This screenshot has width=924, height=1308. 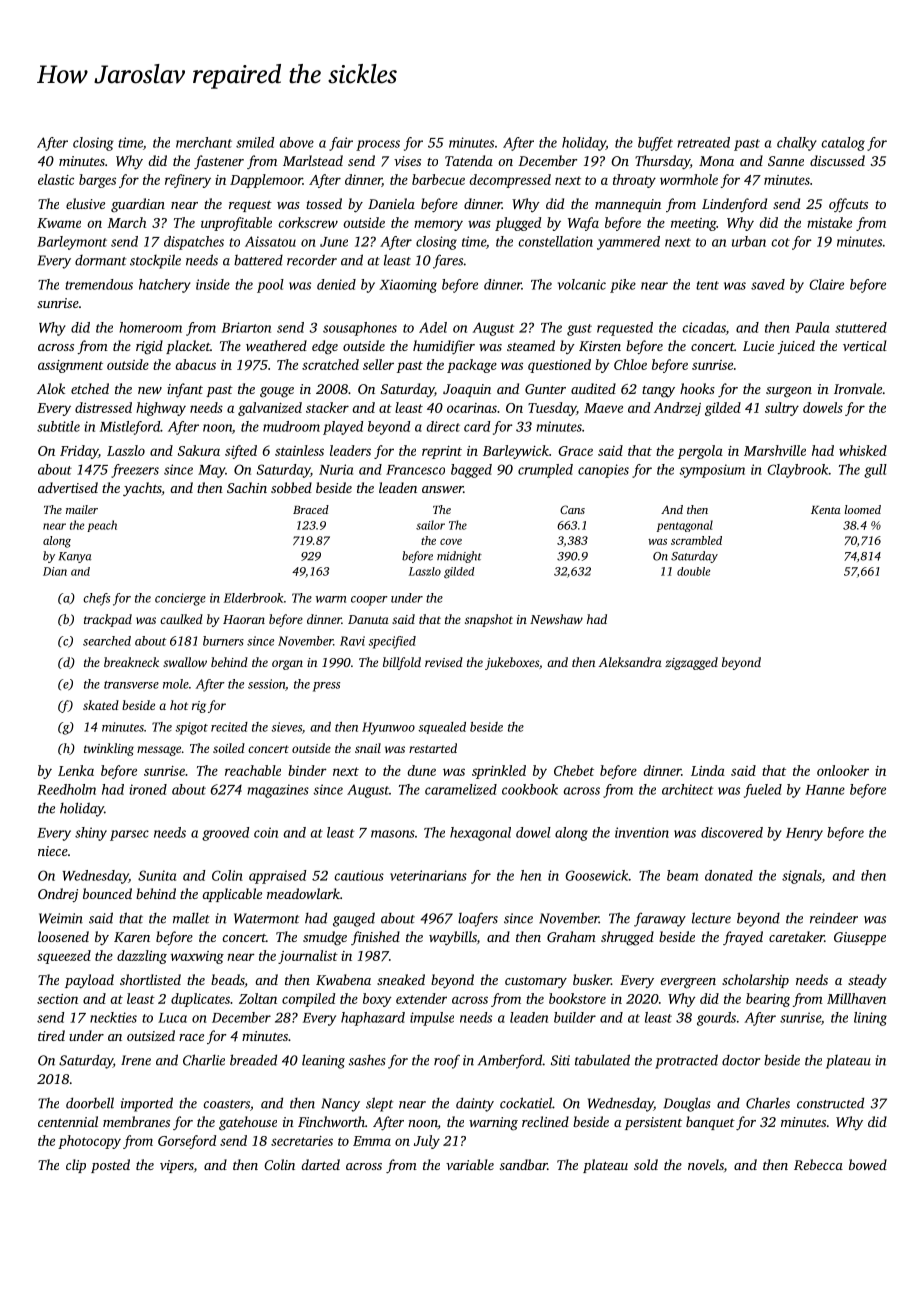 What do you see at coordinates (204, 142) in the screenshot?
I see `merchant` at bounding box center [204, 142].
